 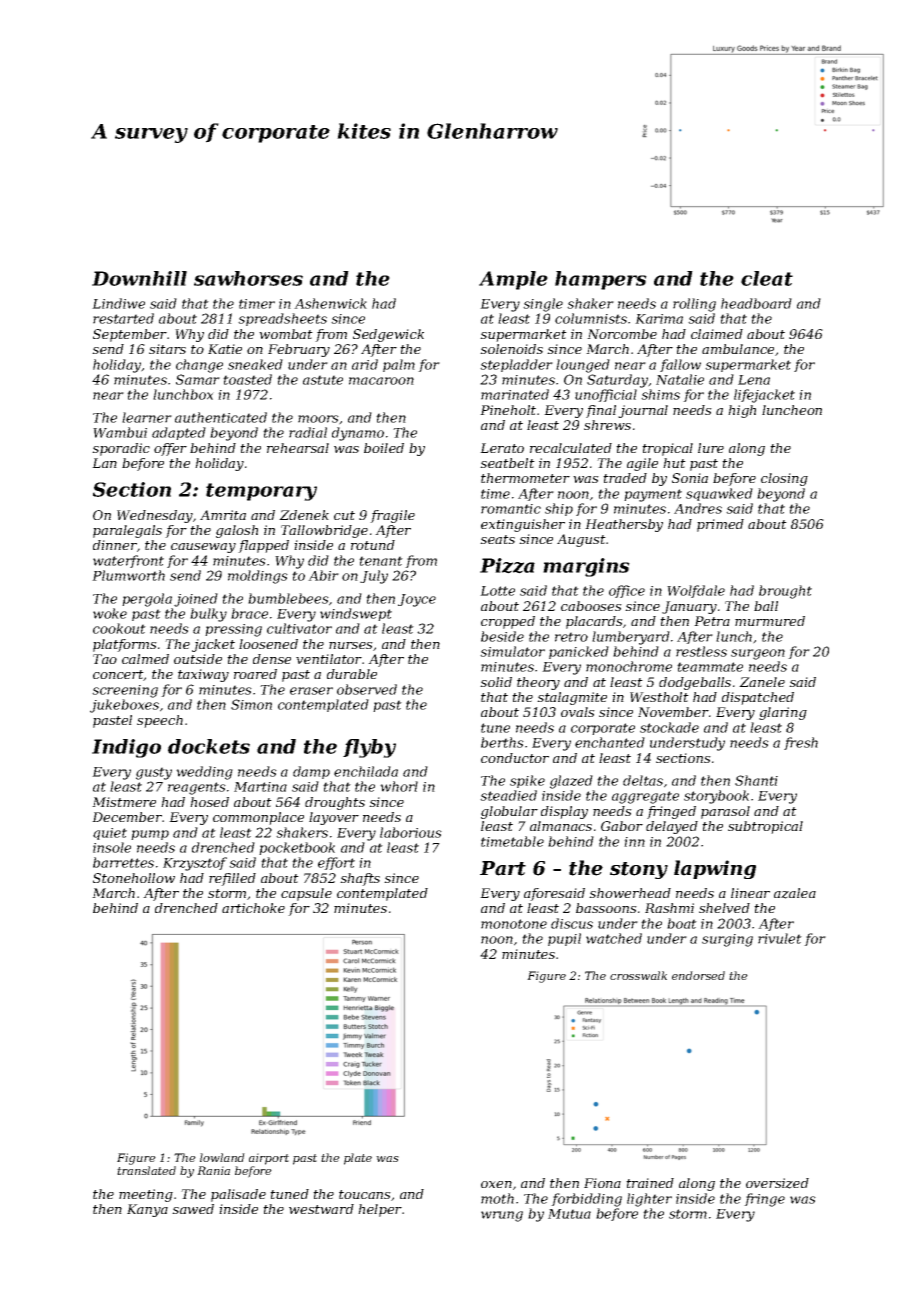 I want to click on rehearsal, so click(x=298, y=448).
